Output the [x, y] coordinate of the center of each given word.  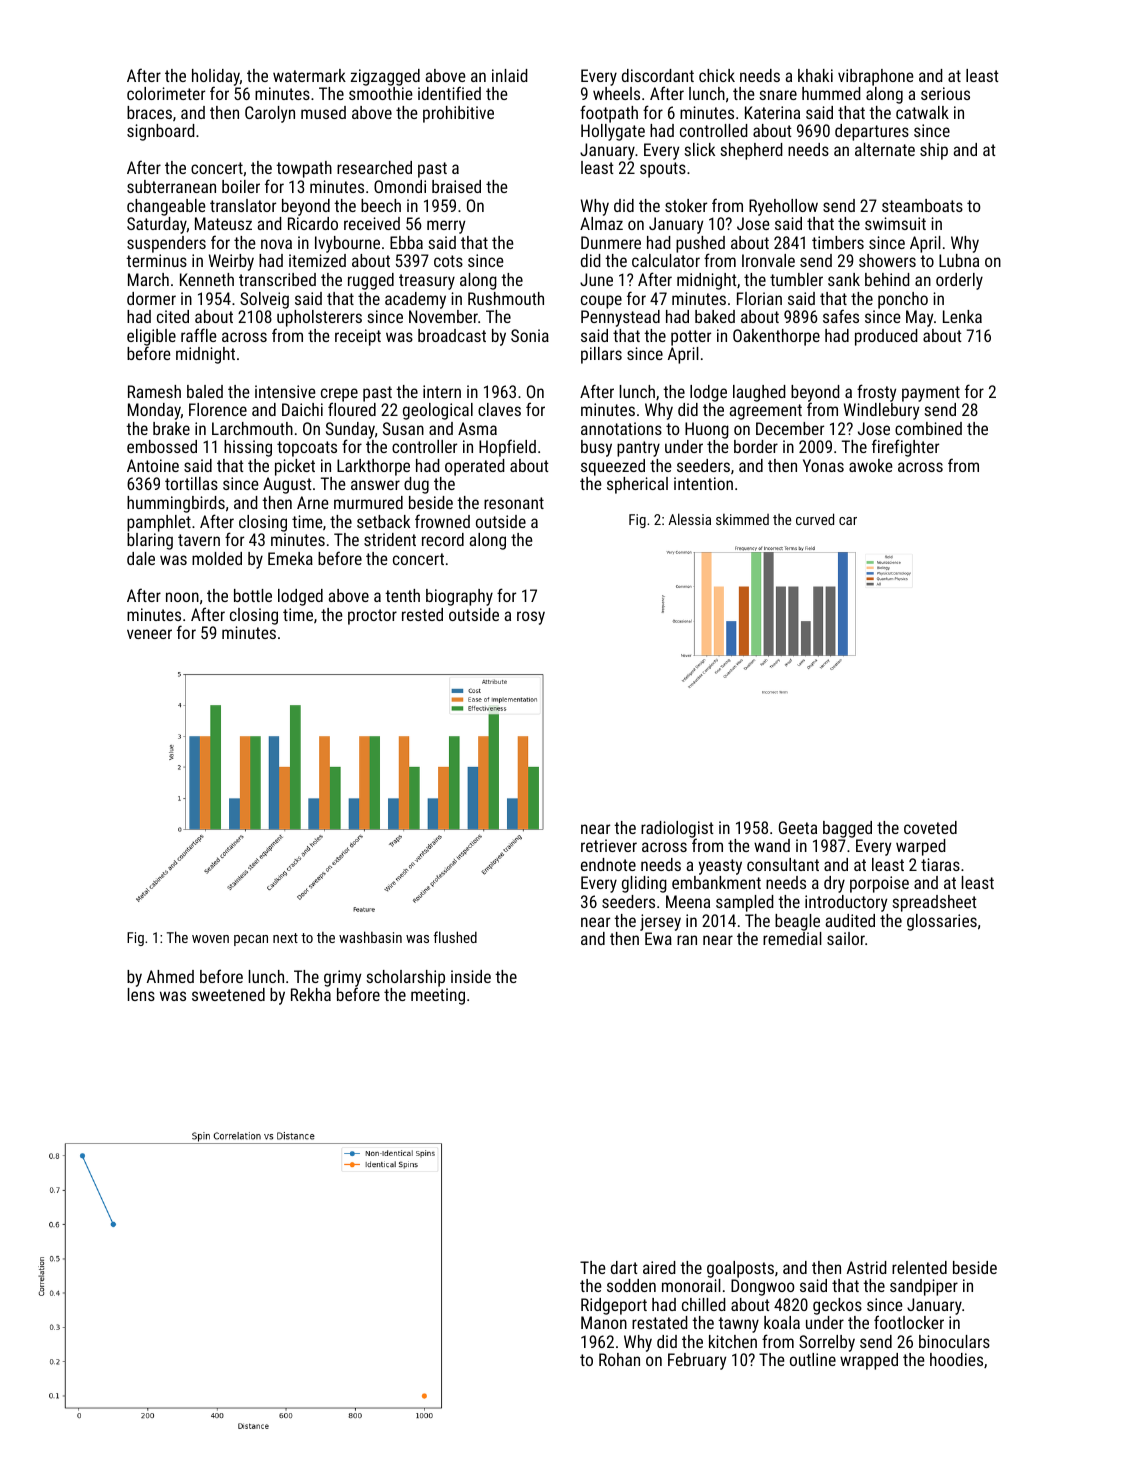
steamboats [922, 205]
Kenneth [207, 279]
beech [381, 205]
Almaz [601, 223]
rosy [531, 618]
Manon [604, 1322]
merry [446, 227]
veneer [149, 634]
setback [383, 521]
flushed [455, 937]
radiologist [677, 830]
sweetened [228, 994]
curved [815, 519]
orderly [959, 281]
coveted [930, 827]
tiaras [940, 864]
